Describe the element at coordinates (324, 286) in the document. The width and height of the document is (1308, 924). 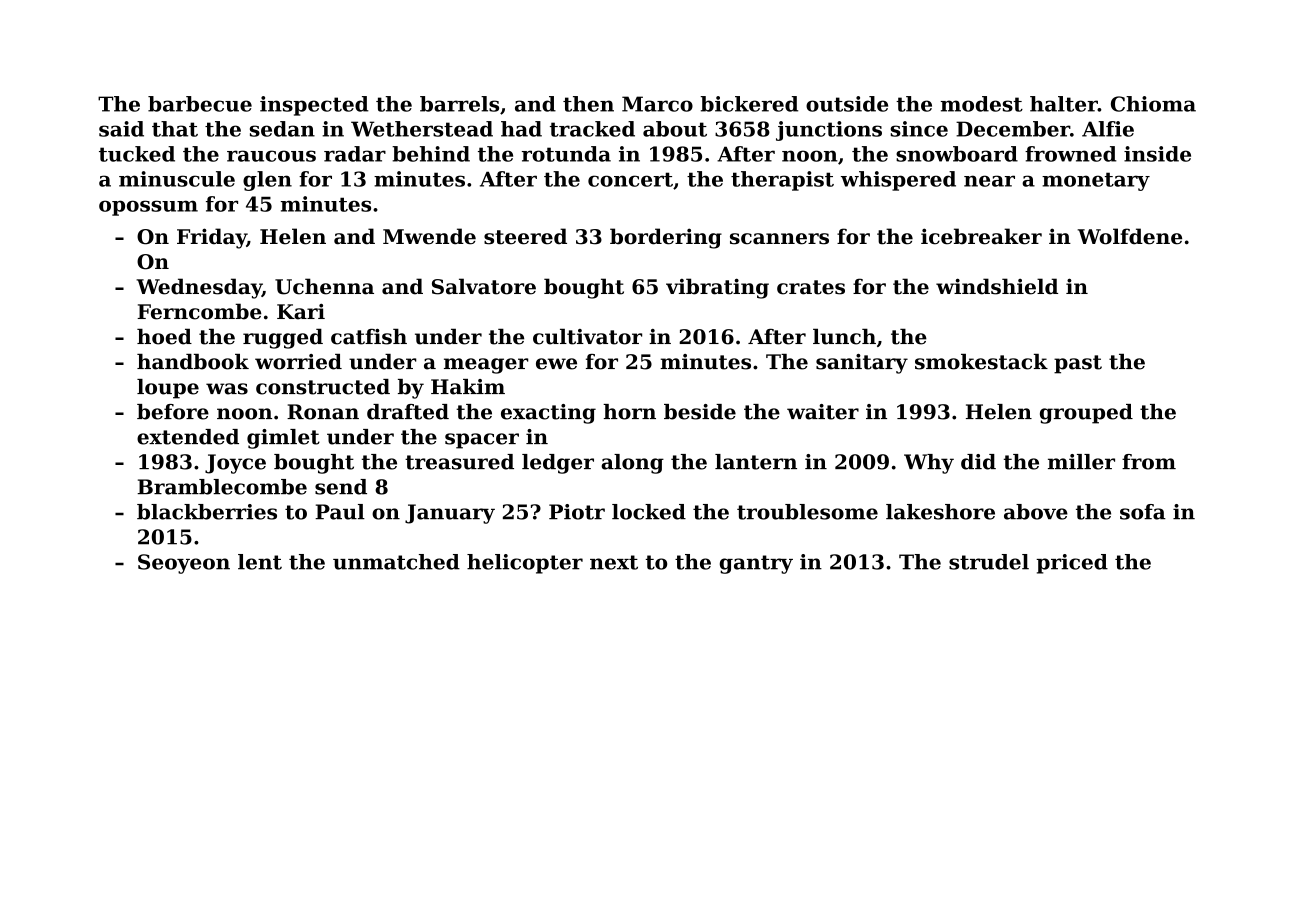
I see `Uchenna` at that location.
